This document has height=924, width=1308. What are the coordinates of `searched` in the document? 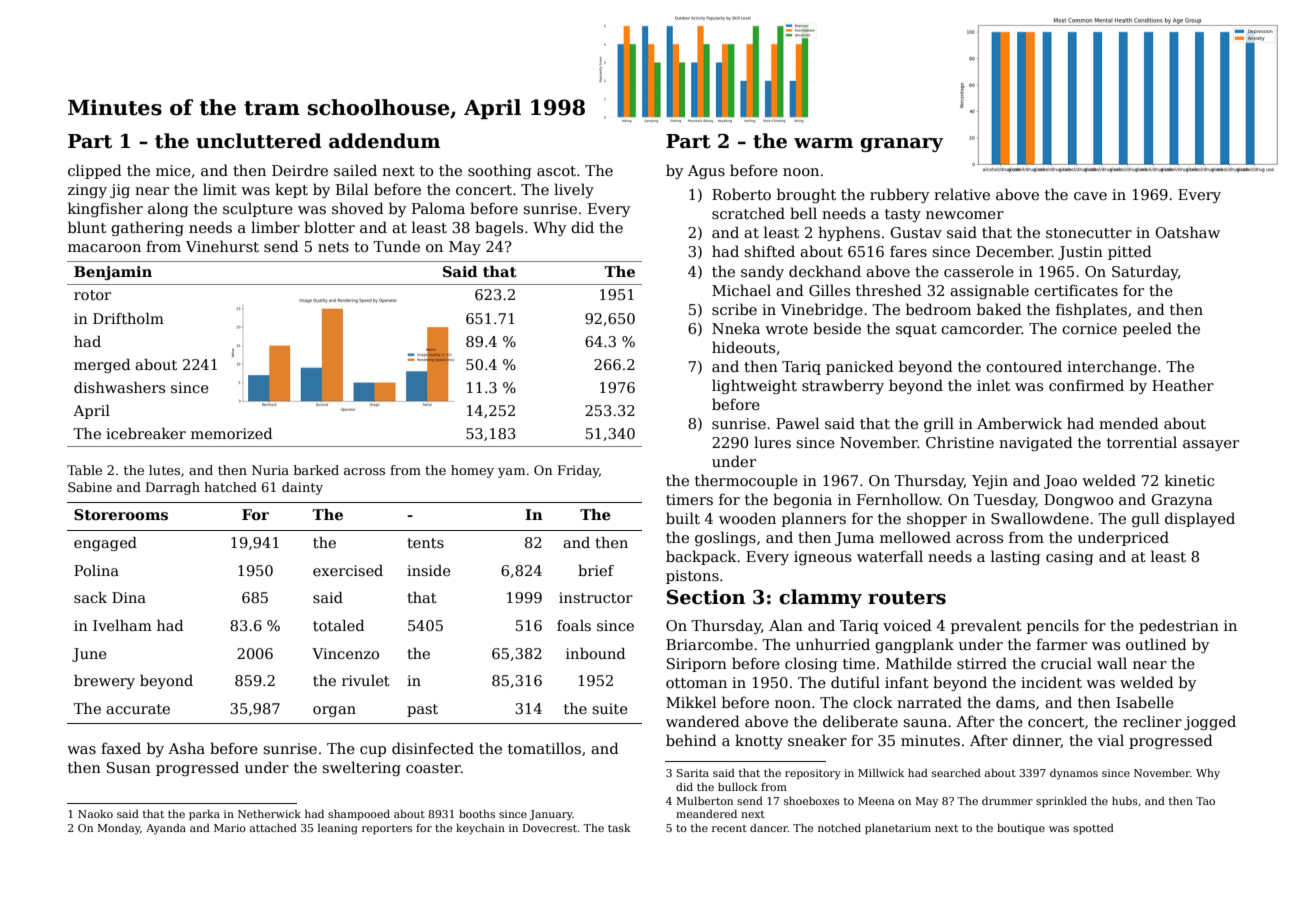 It's located at (956, 772).
